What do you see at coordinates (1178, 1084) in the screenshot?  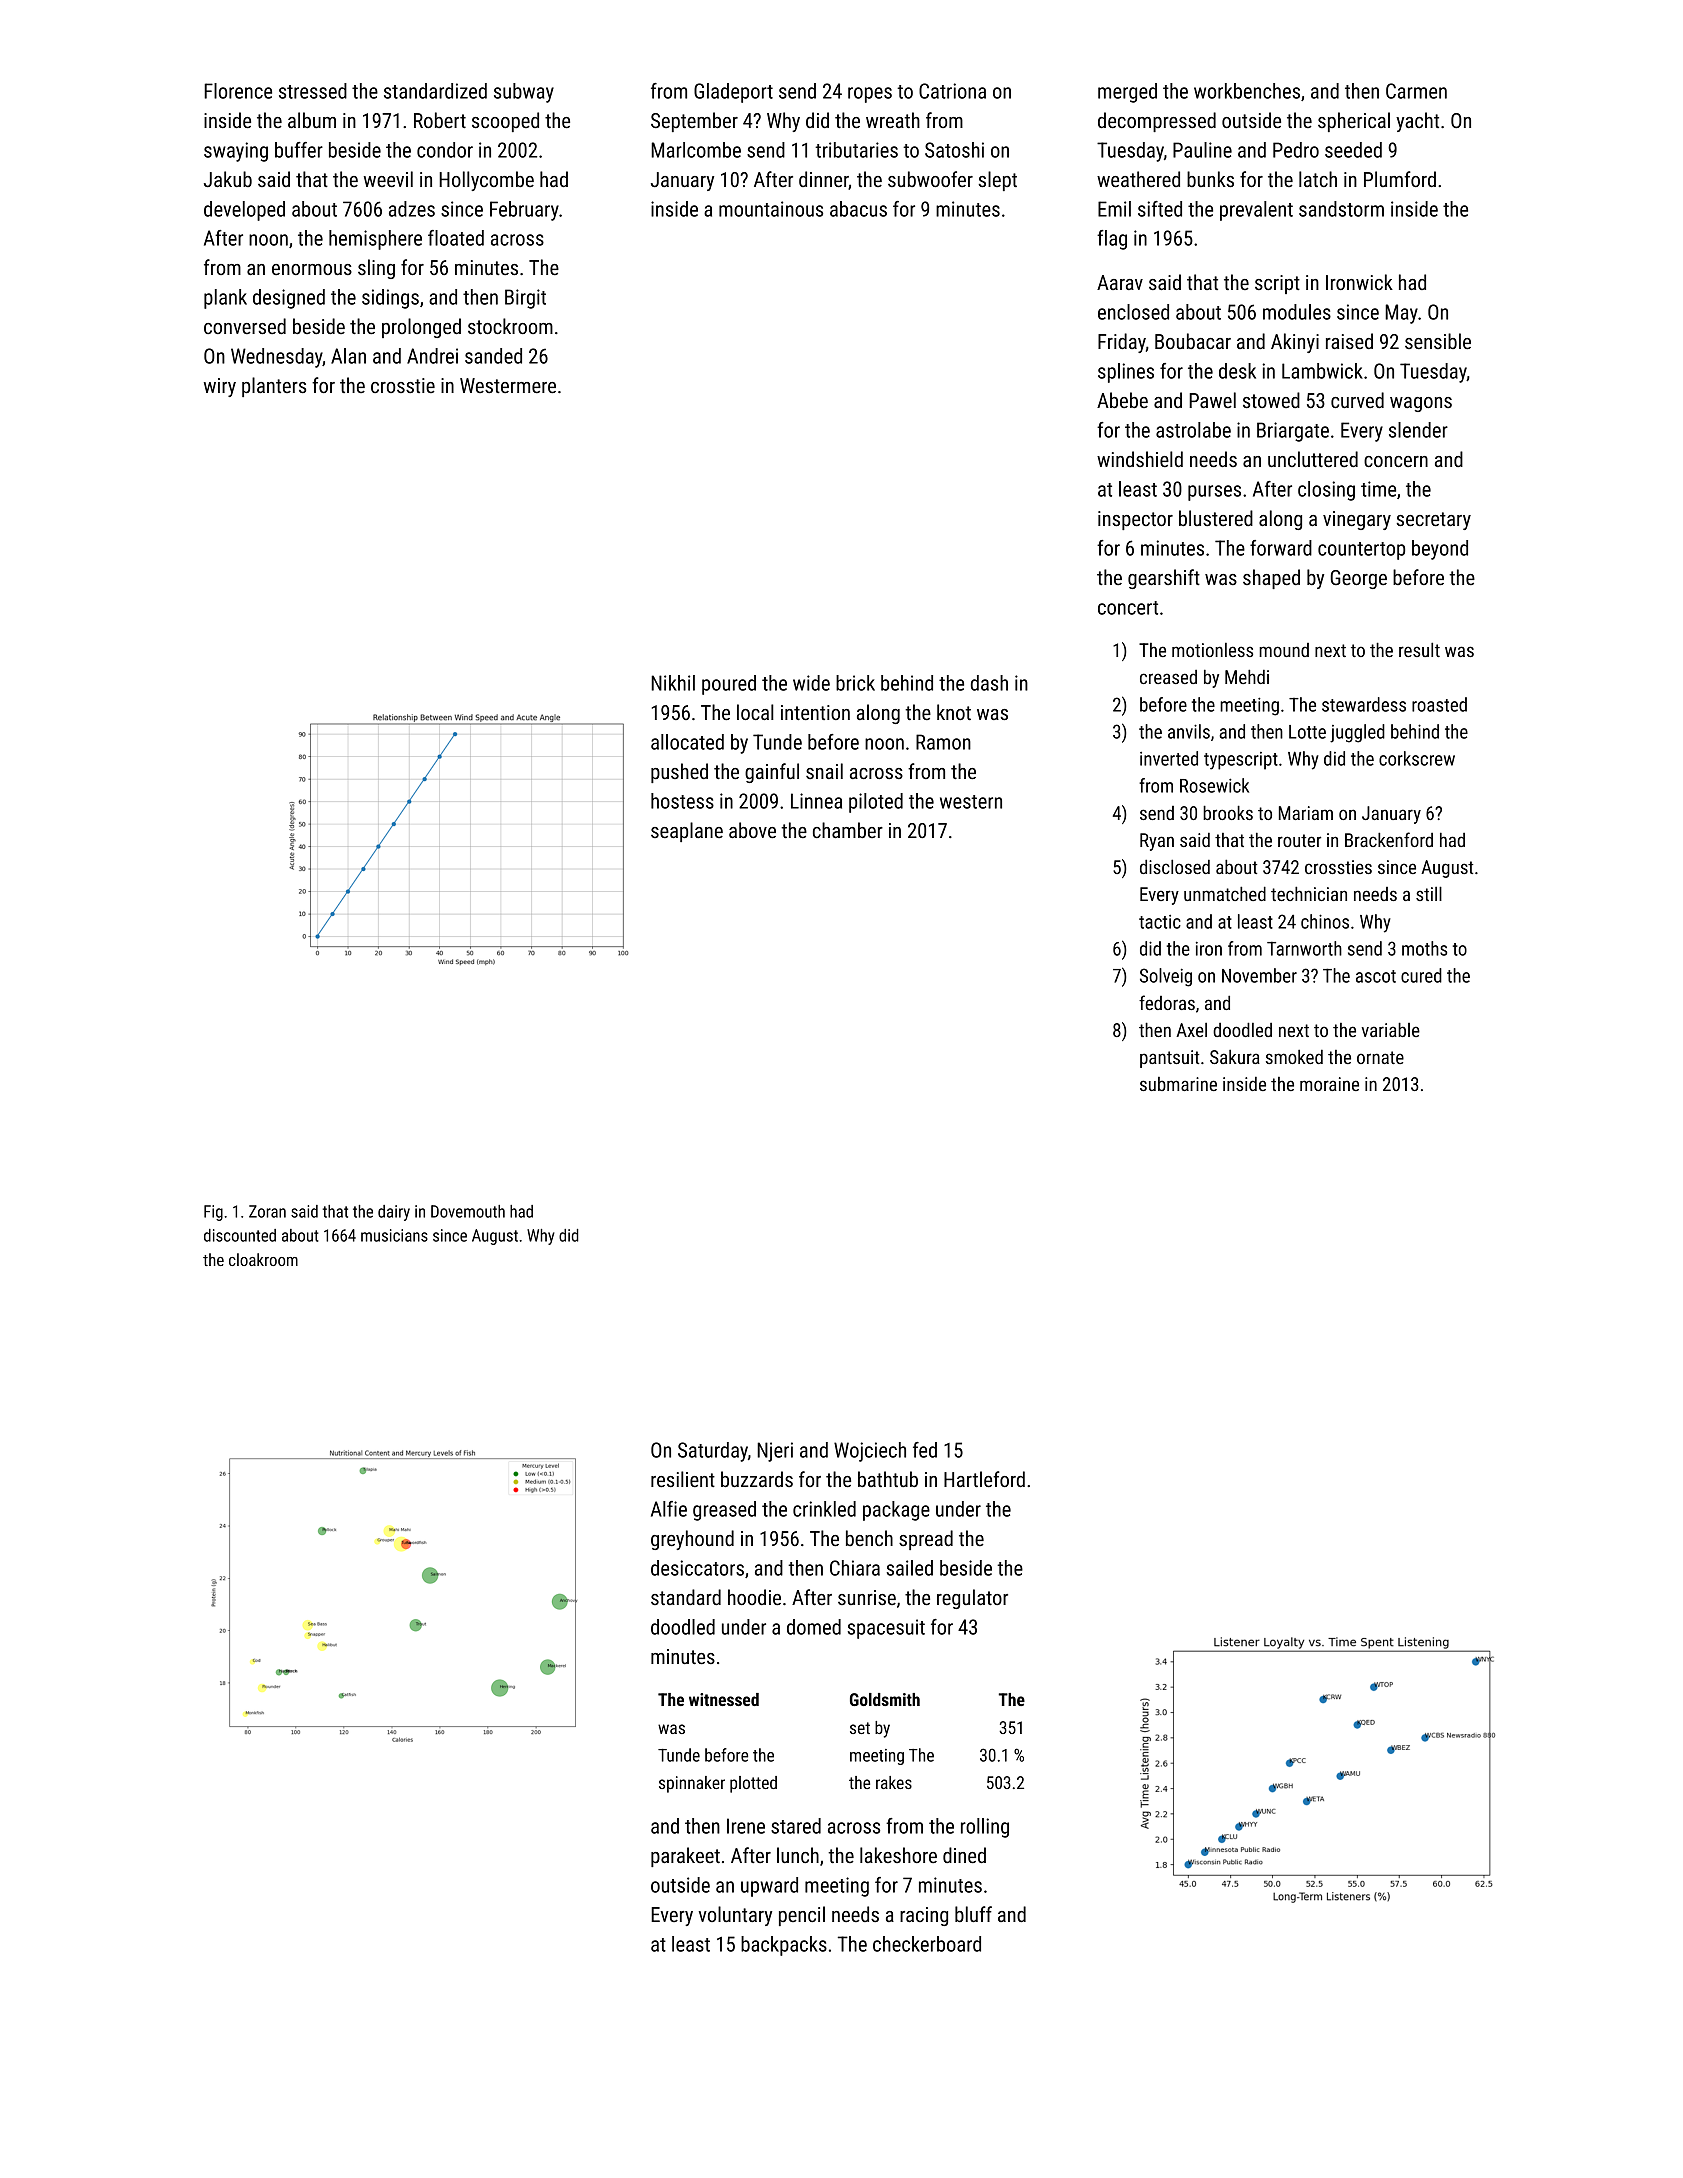 I see `submarine` at bounding box center [1178, 1084].
